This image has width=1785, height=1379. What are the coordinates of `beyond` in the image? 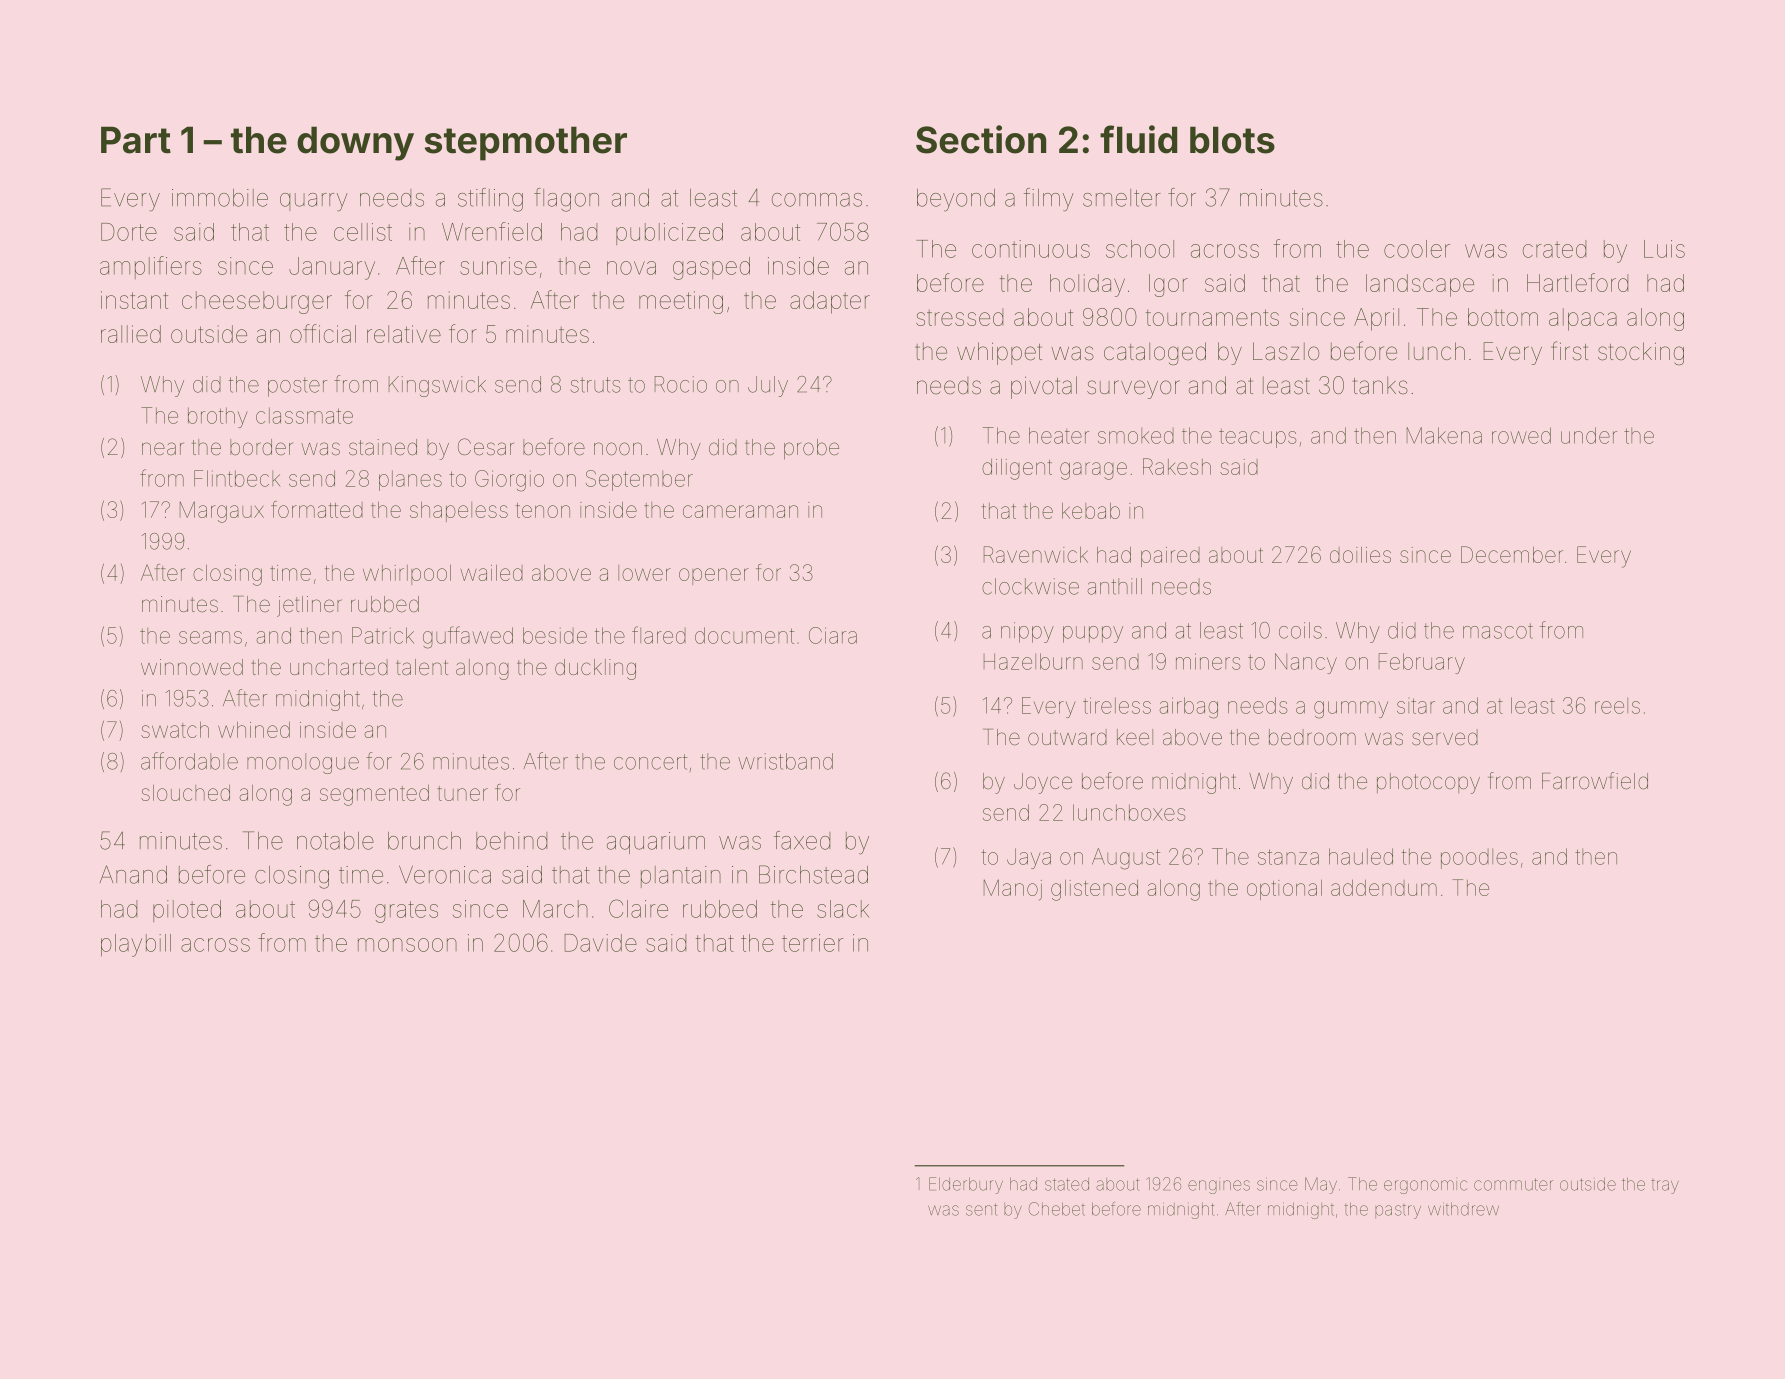 It's located at (956, 200).
